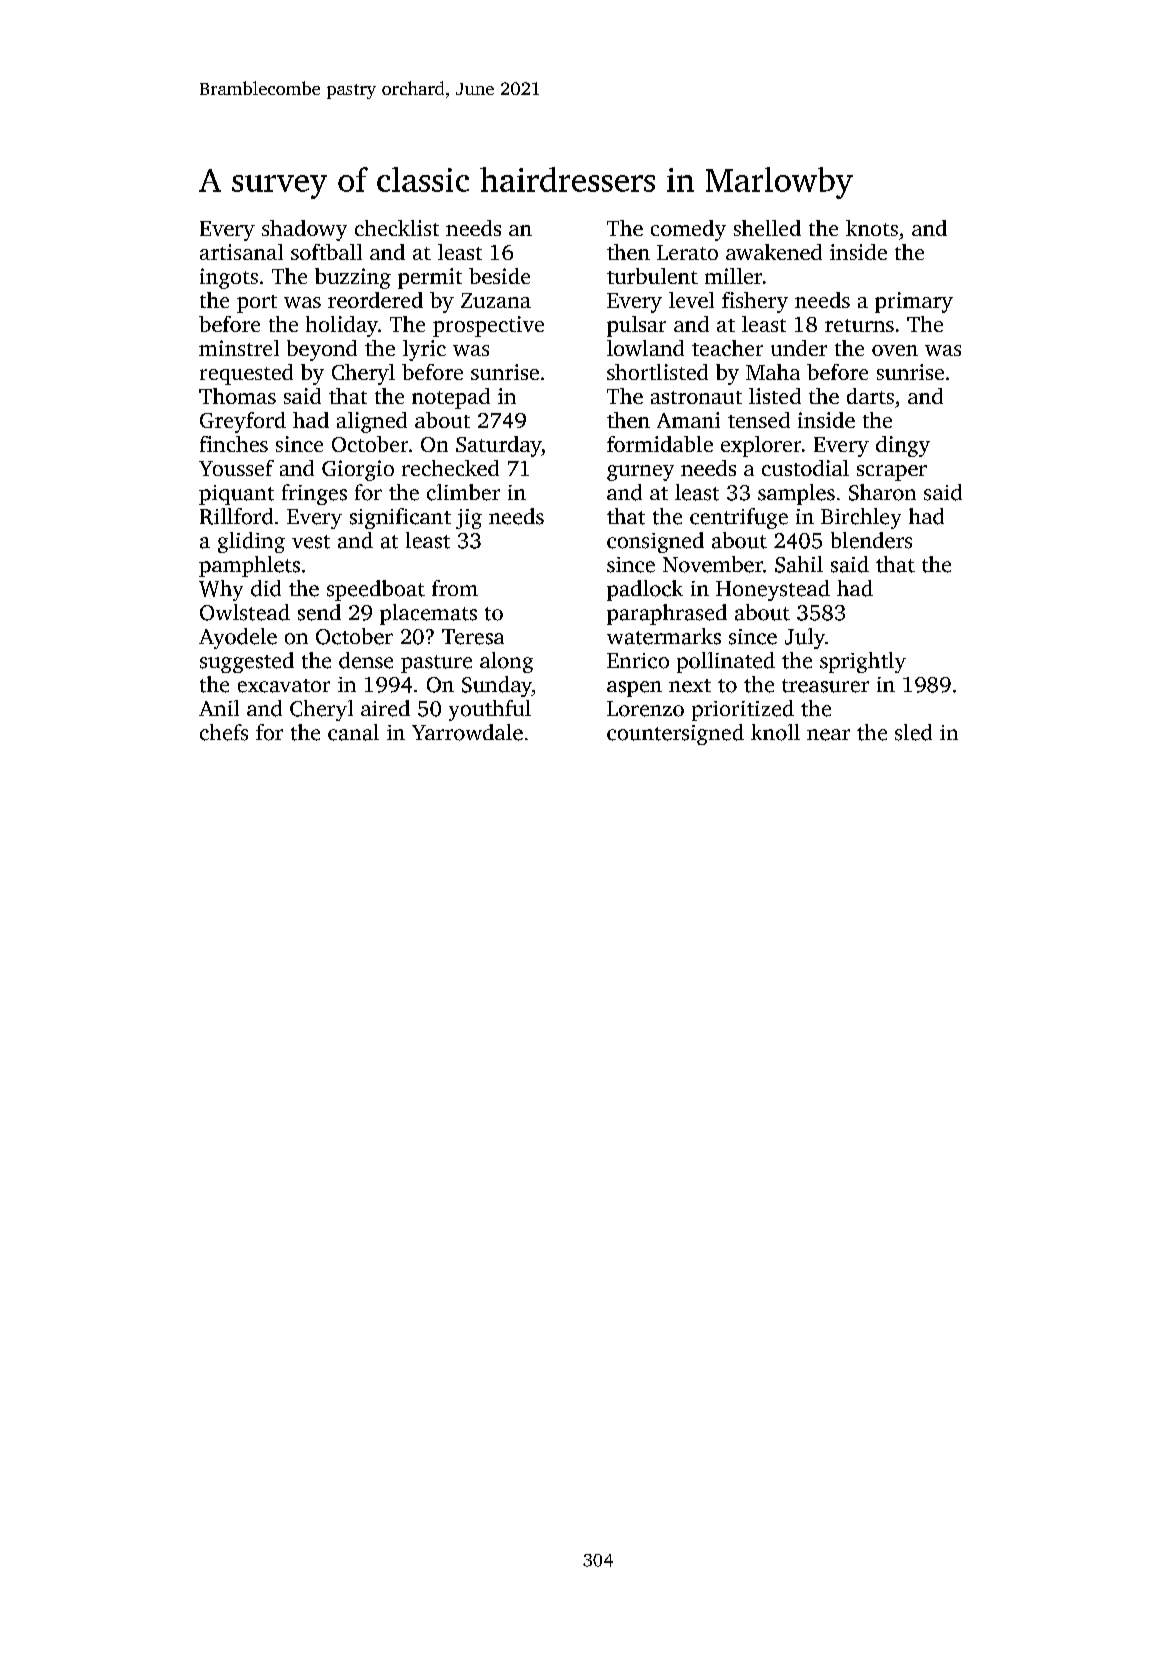 This screenshot has width=1165, height=1654. I want to click on knots, so click(872, 228).
